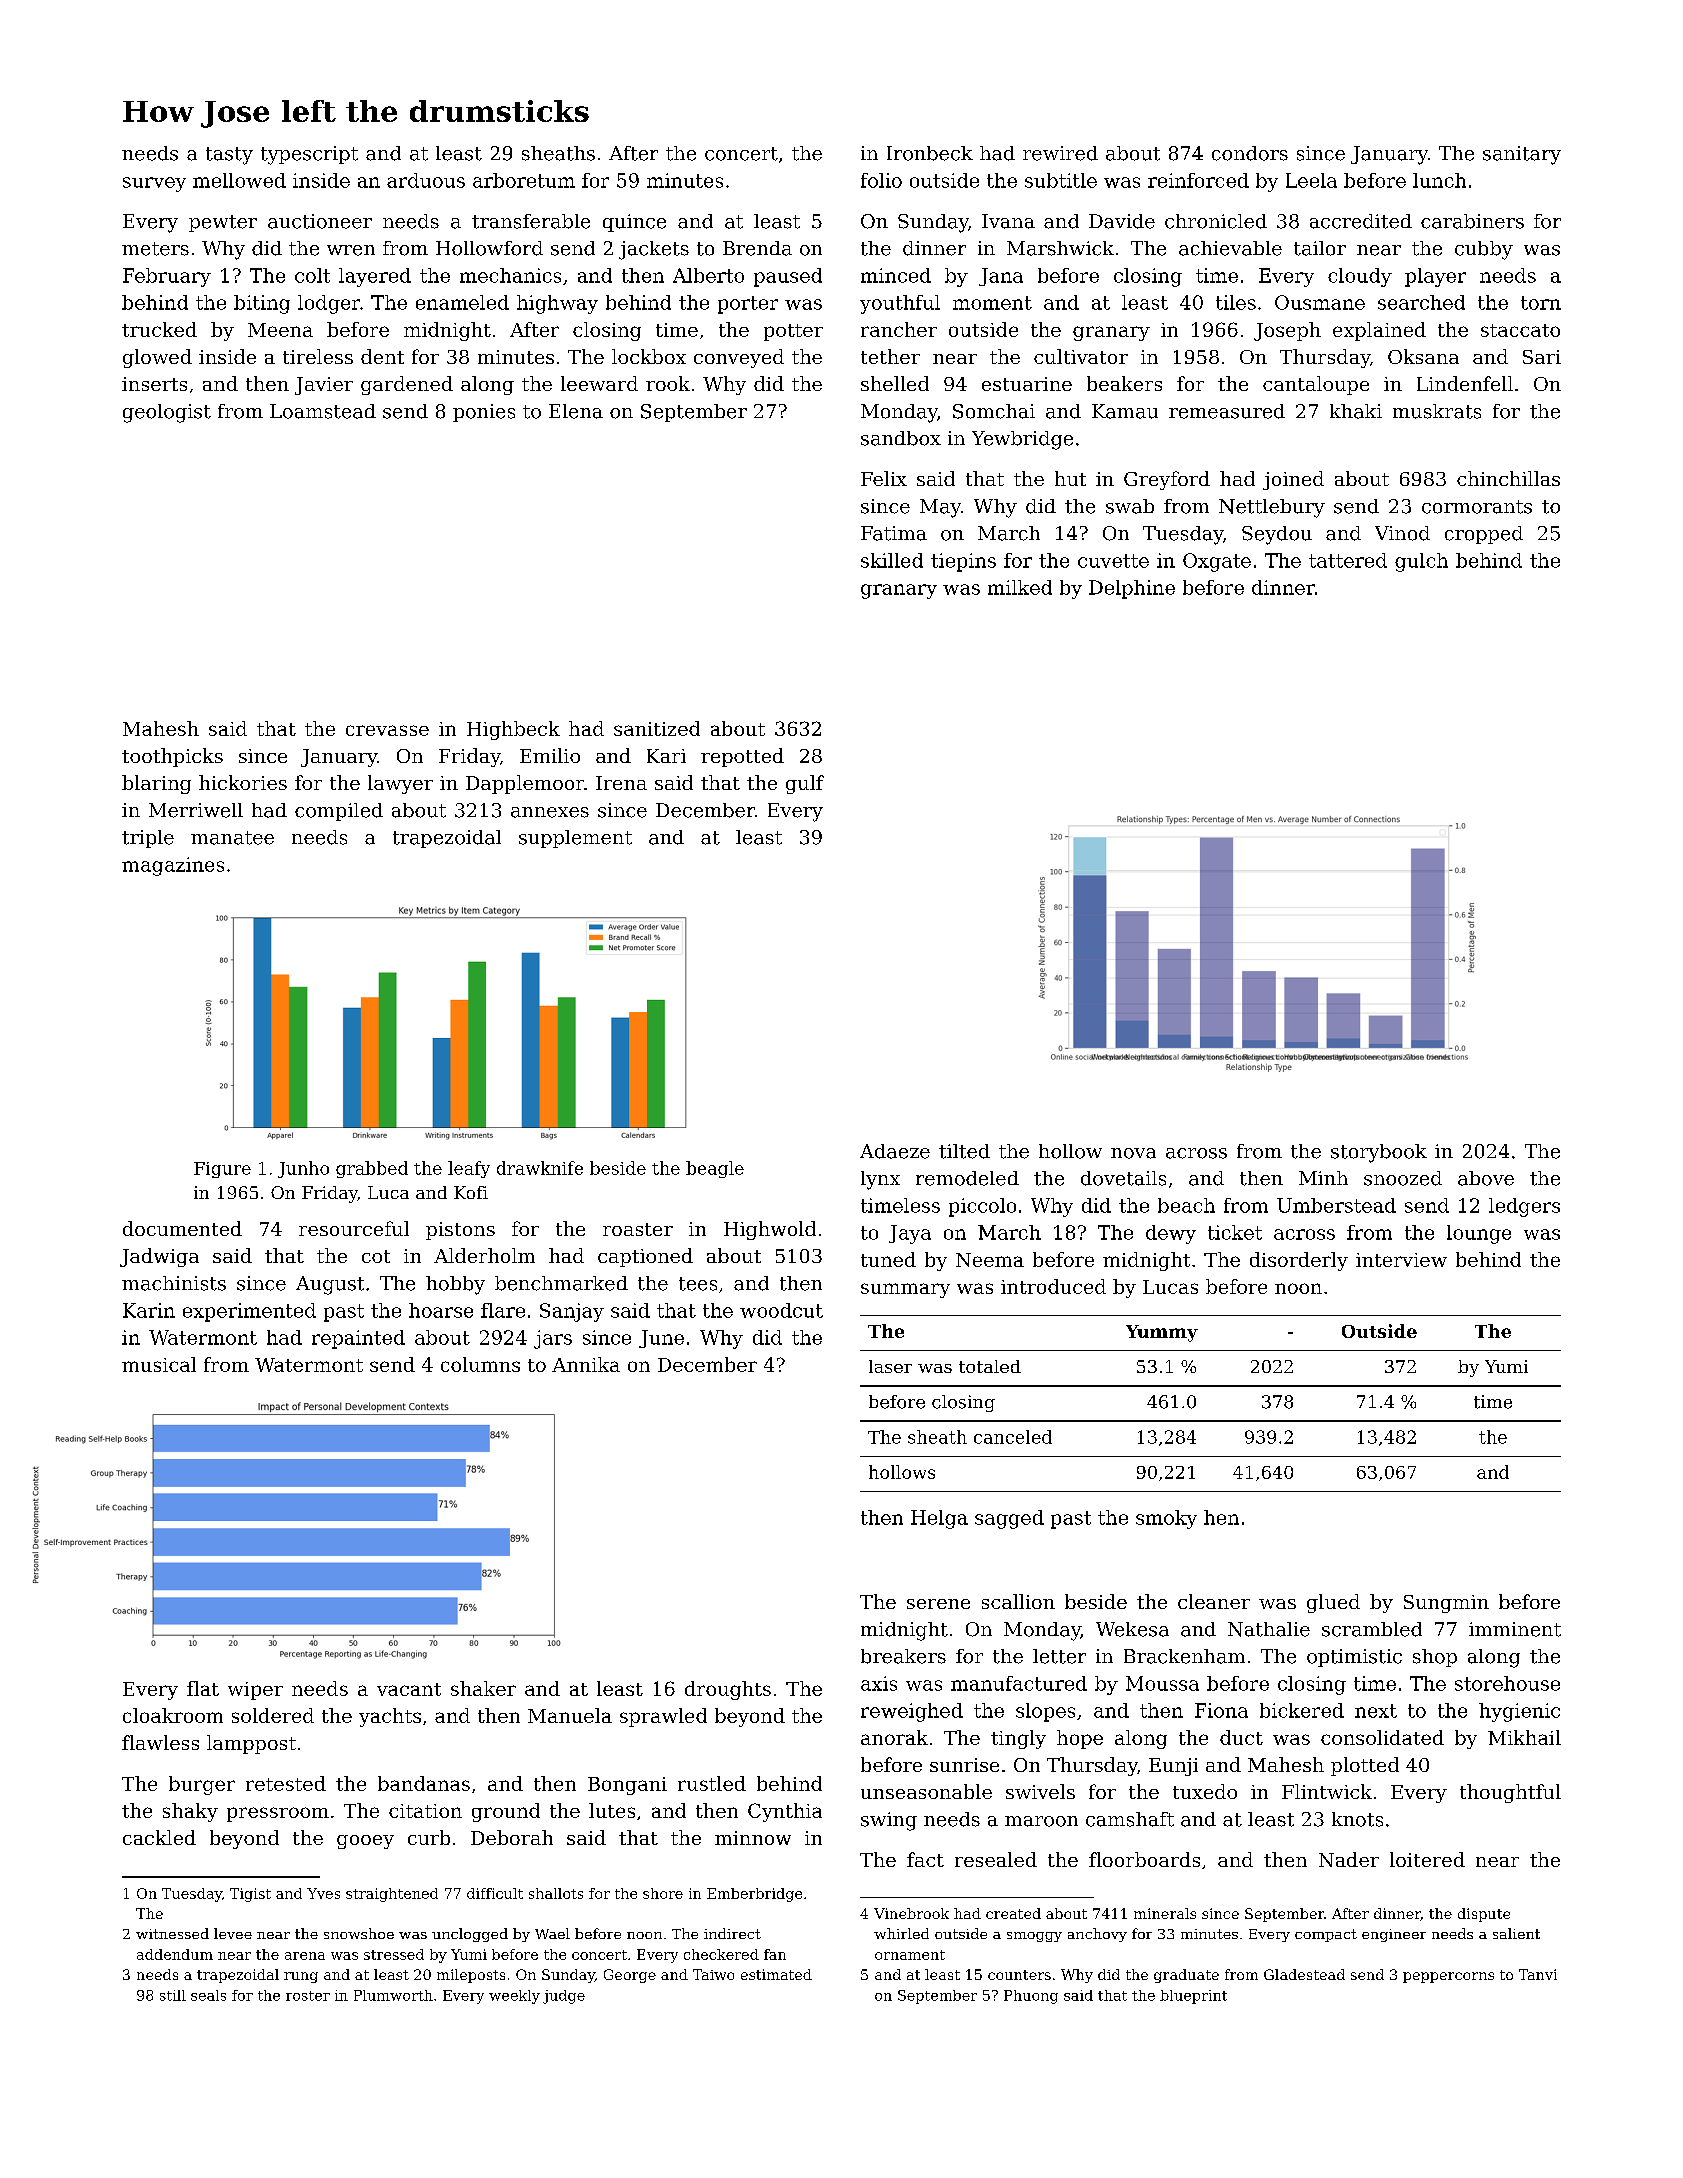 This screenshot has width=1683, height=2178. I want to click on arduous, so click(426, 180).
